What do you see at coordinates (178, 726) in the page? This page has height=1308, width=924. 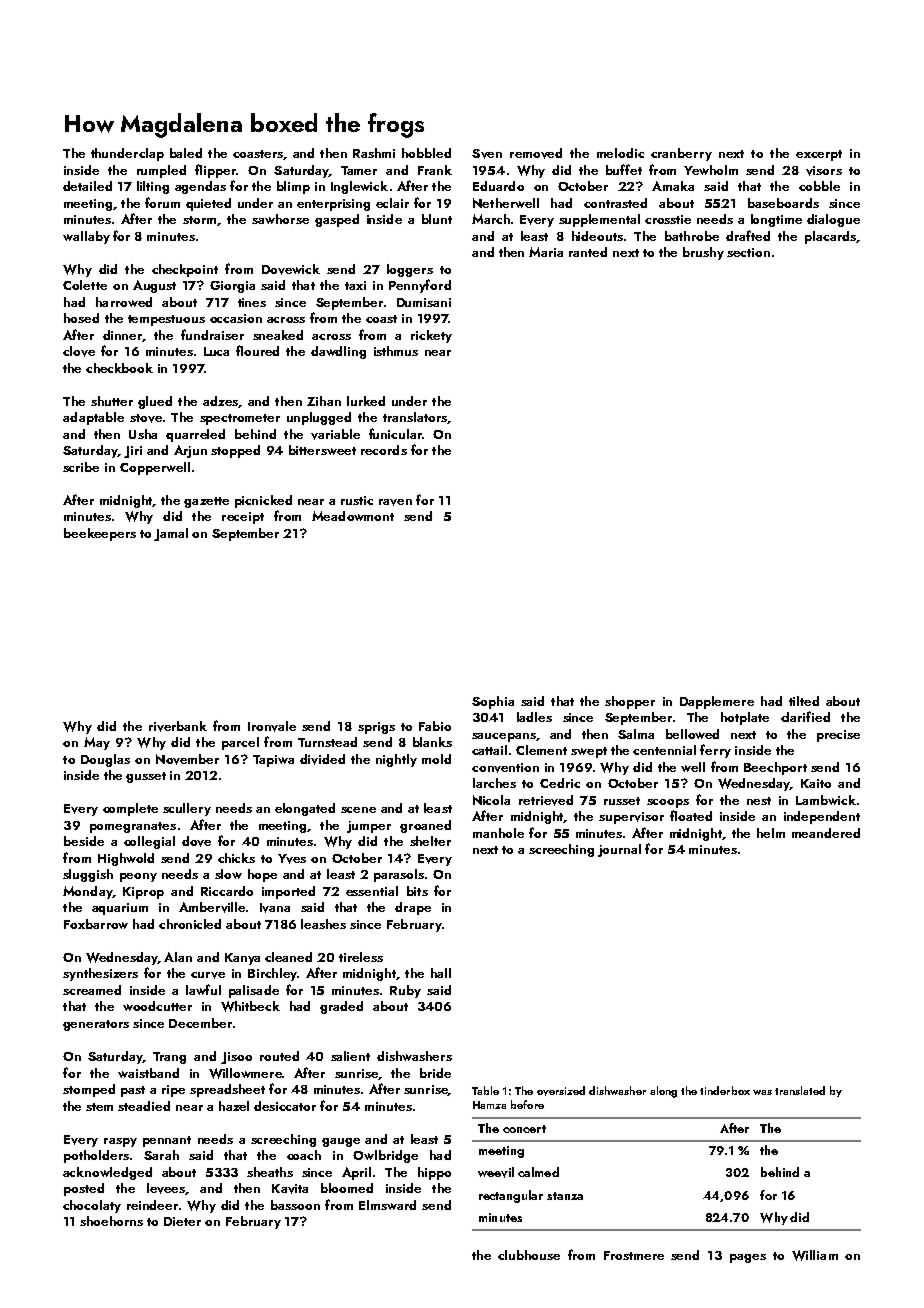 I see `riverbank` at bounding box center [178, 726].
